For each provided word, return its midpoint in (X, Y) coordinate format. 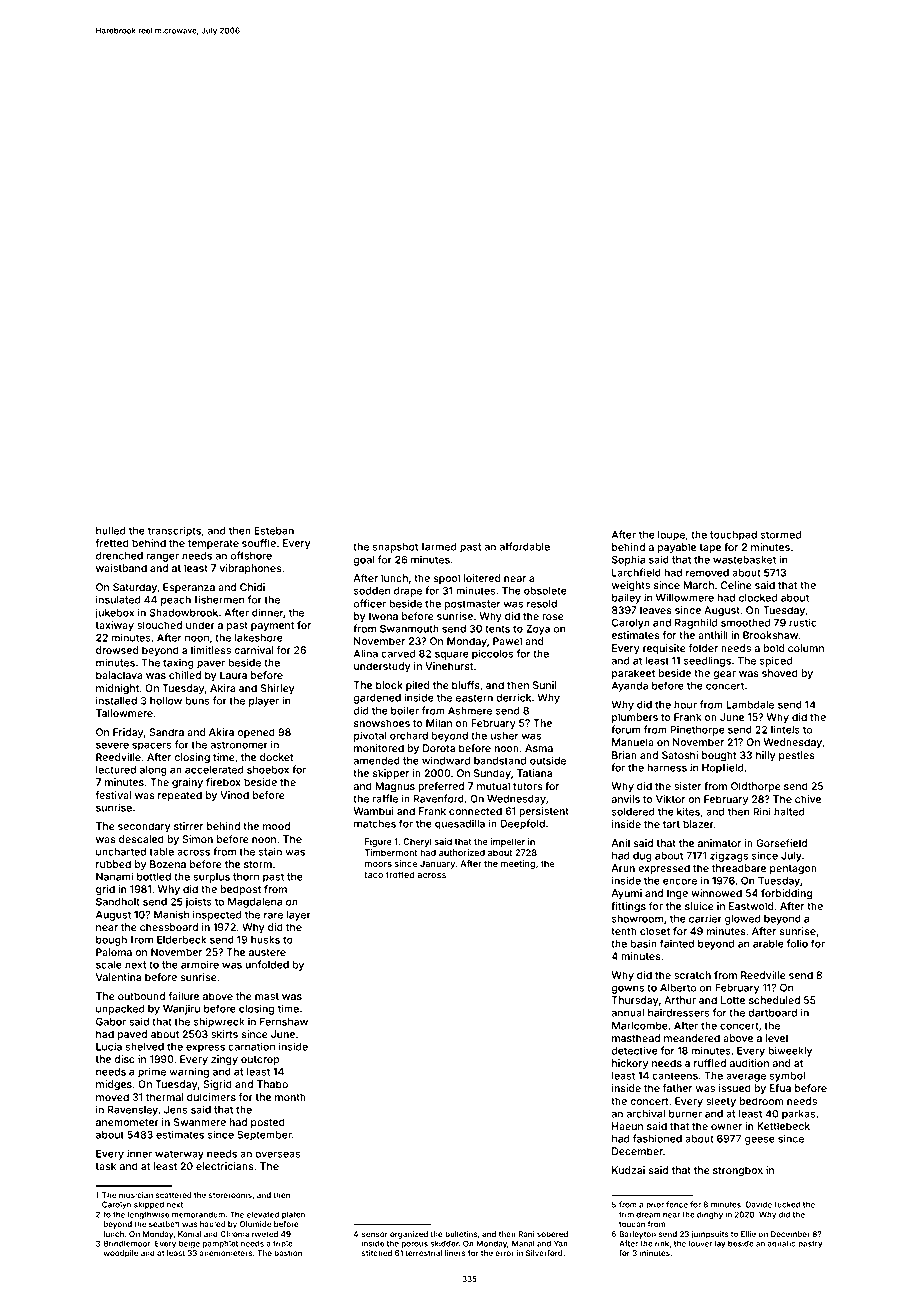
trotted (400, 874)
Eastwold (751, 906)
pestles (797, 756)
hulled (111, 531)
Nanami (114, 876)
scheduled (774, 1000)
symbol (787, 1077)
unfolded (267, 964)
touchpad (733, 536)
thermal (165, 1097)
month (290, 1097)
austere (267, 952)
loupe (671, 536)
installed (116, 700)
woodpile (120, 1254)
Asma (539, 748)
